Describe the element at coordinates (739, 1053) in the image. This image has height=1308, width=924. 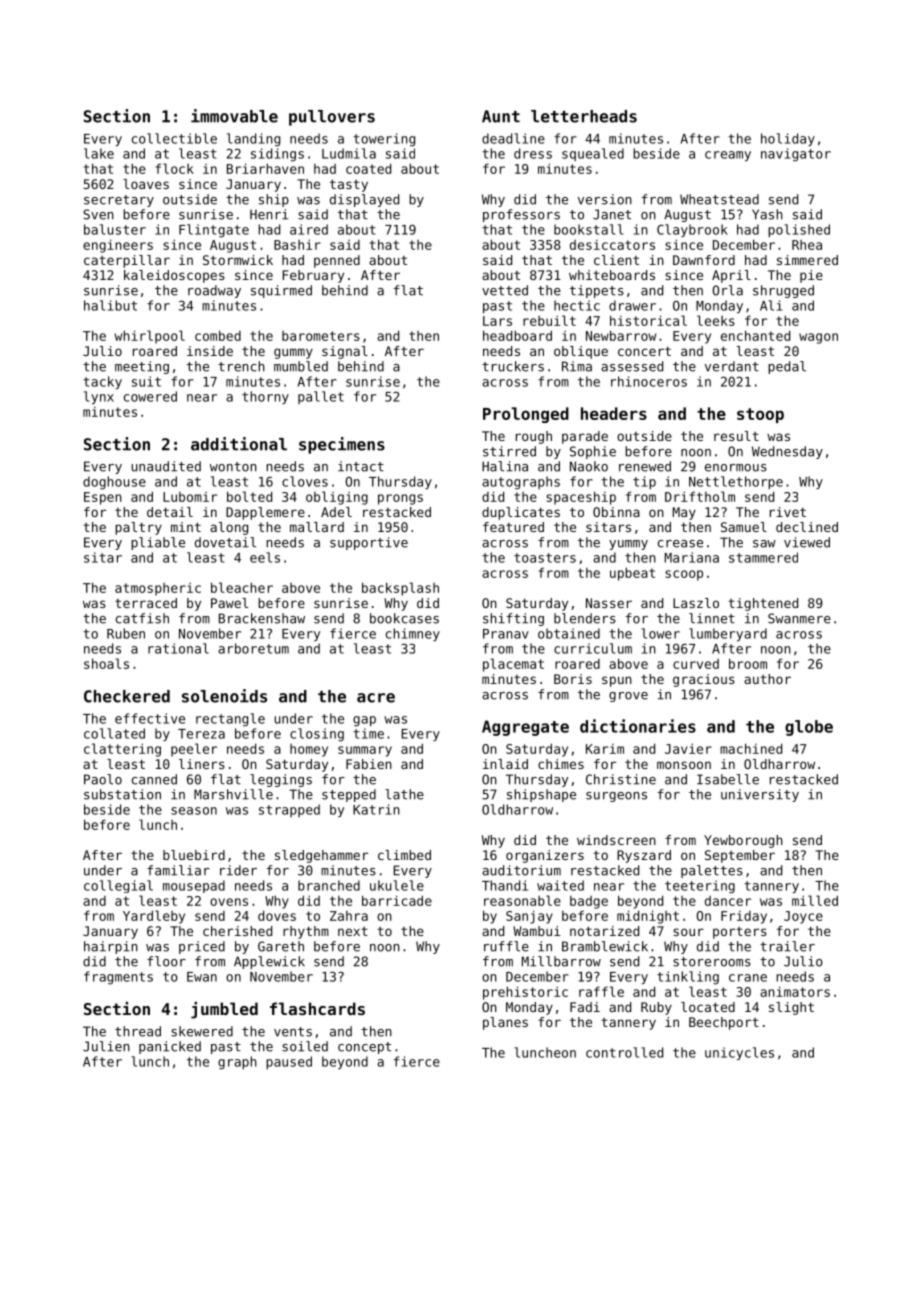
I see `unicycles` at that location.
